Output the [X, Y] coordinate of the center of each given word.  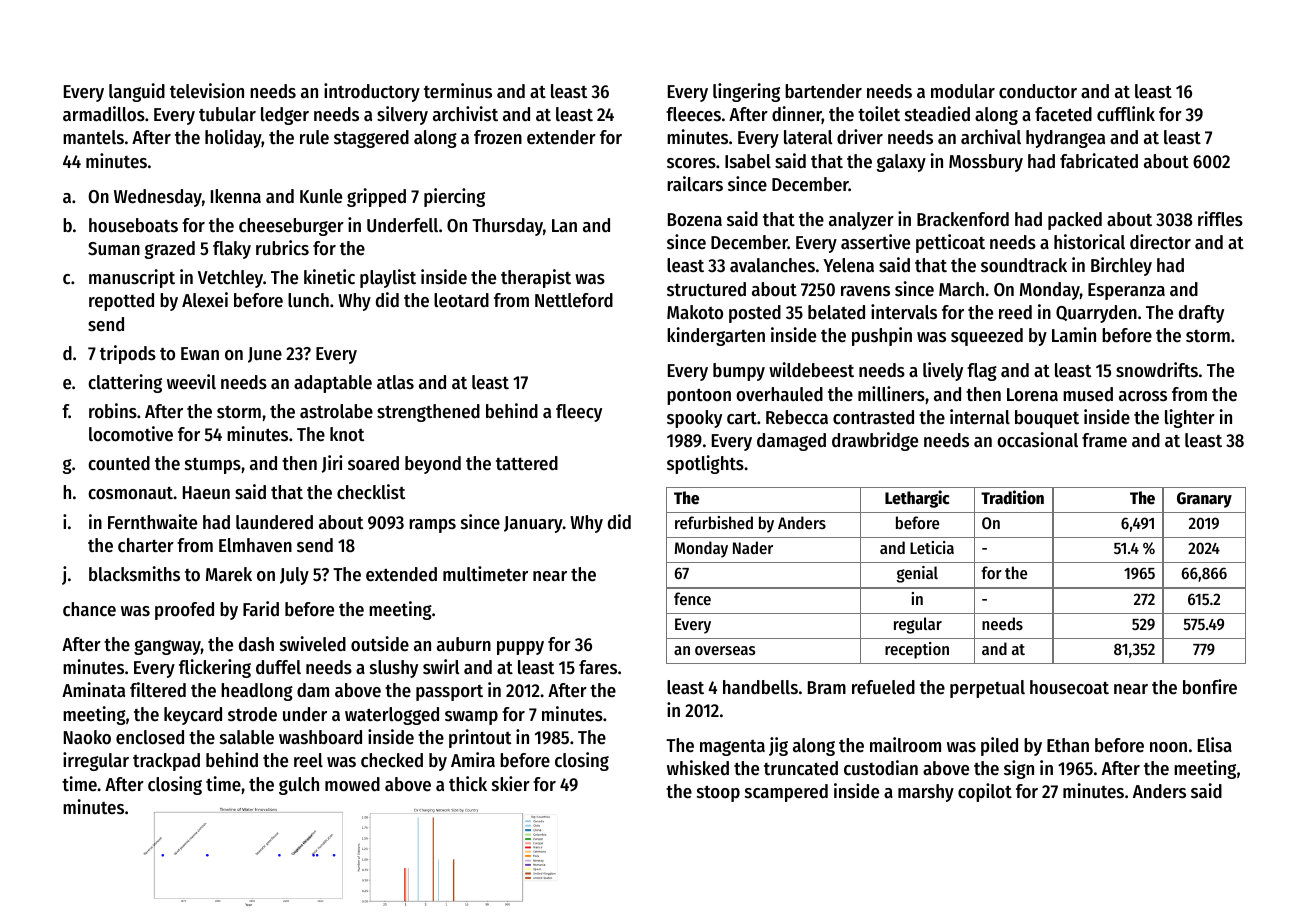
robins [113, 411]
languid [137, 92]
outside [380, 644]
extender [561, 137]
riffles [1220, 219]
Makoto [695, 312]
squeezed [987, 337]
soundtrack [1024, 265]
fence [692, 598]
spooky [694, 419]
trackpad [166, 762]
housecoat [1069, 687]
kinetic [329, 277]
